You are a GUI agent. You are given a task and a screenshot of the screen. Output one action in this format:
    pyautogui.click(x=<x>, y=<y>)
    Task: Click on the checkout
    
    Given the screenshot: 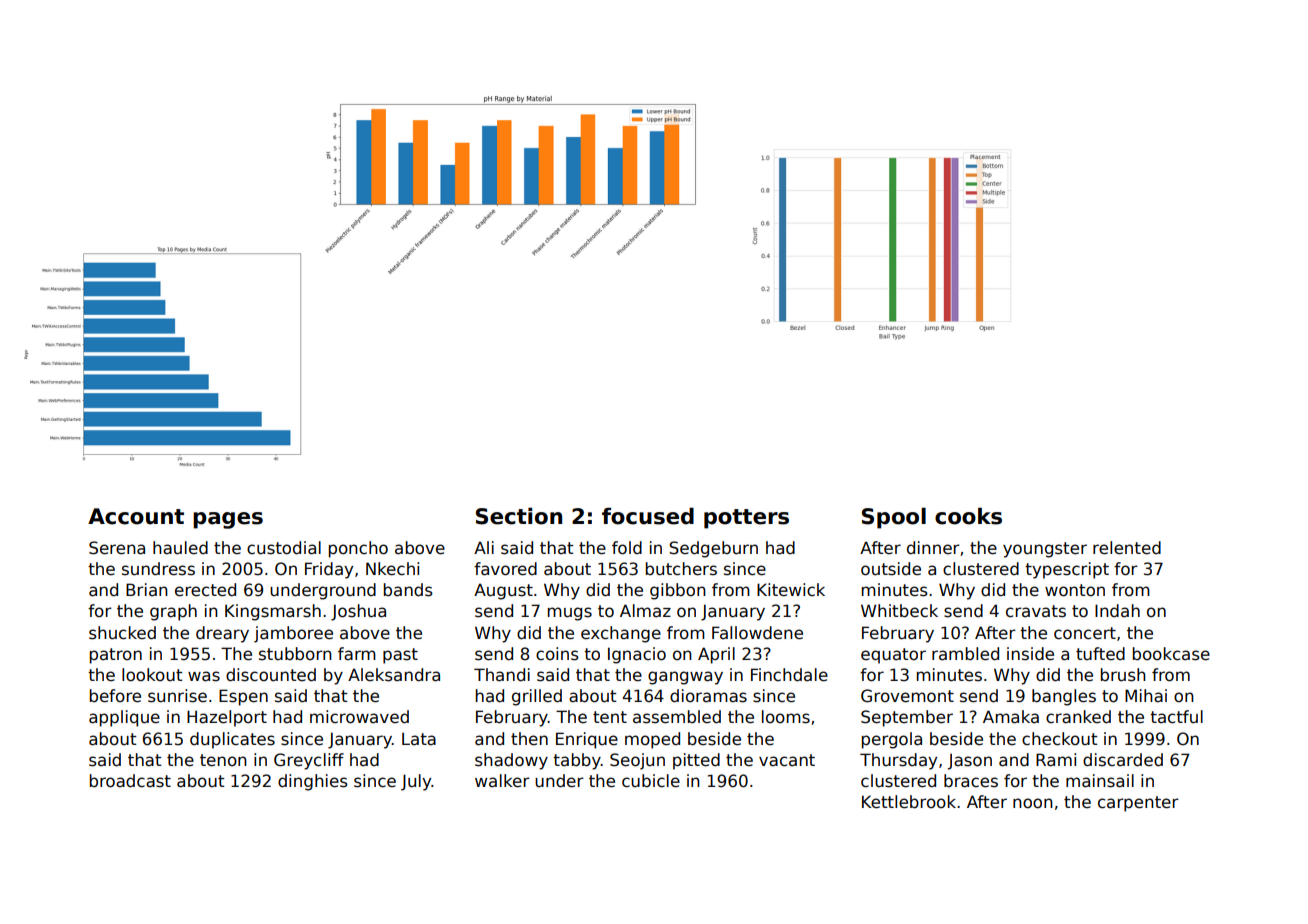 What is the action you would take?
    pyautogui.click(x=1059, y=739)
